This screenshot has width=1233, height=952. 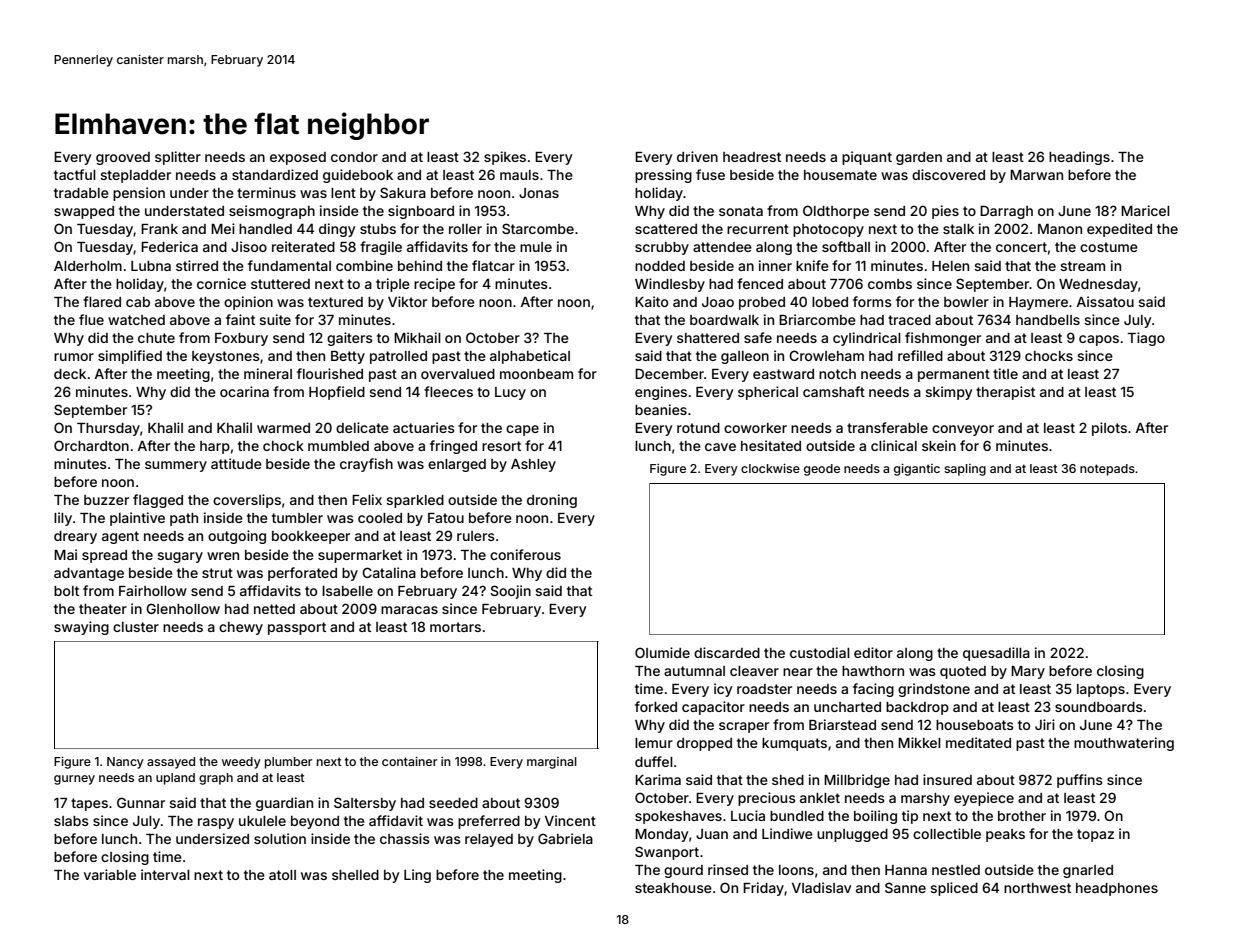 What do you see at coordinates (1109, 429) in the screenshot?
I see `pilots` at bounding box center [1109, 429].
